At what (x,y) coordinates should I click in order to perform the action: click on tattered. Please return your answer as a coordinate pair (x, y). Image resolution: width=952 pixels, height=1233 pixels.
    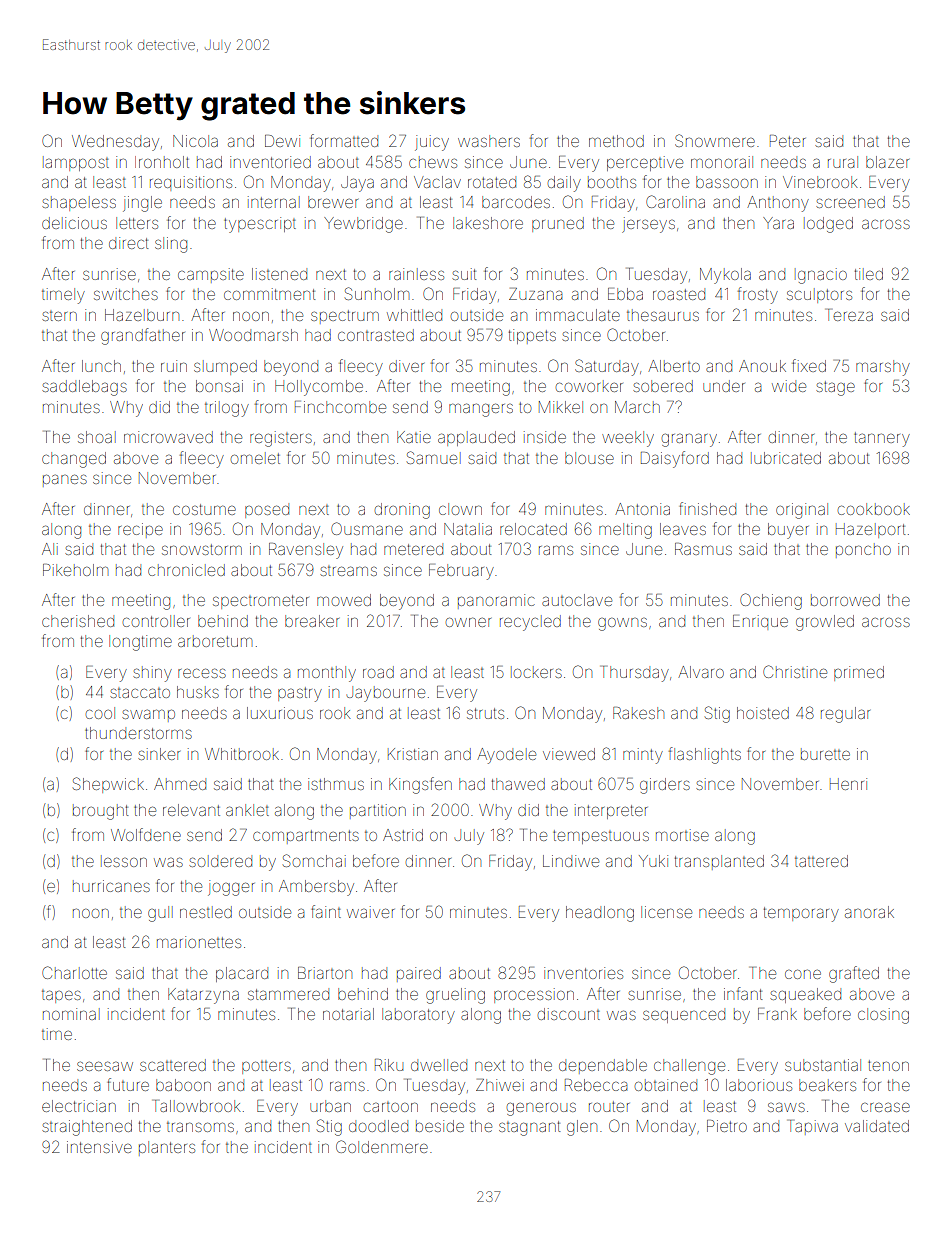
    Looking at the image, I should click on (821, 861).
